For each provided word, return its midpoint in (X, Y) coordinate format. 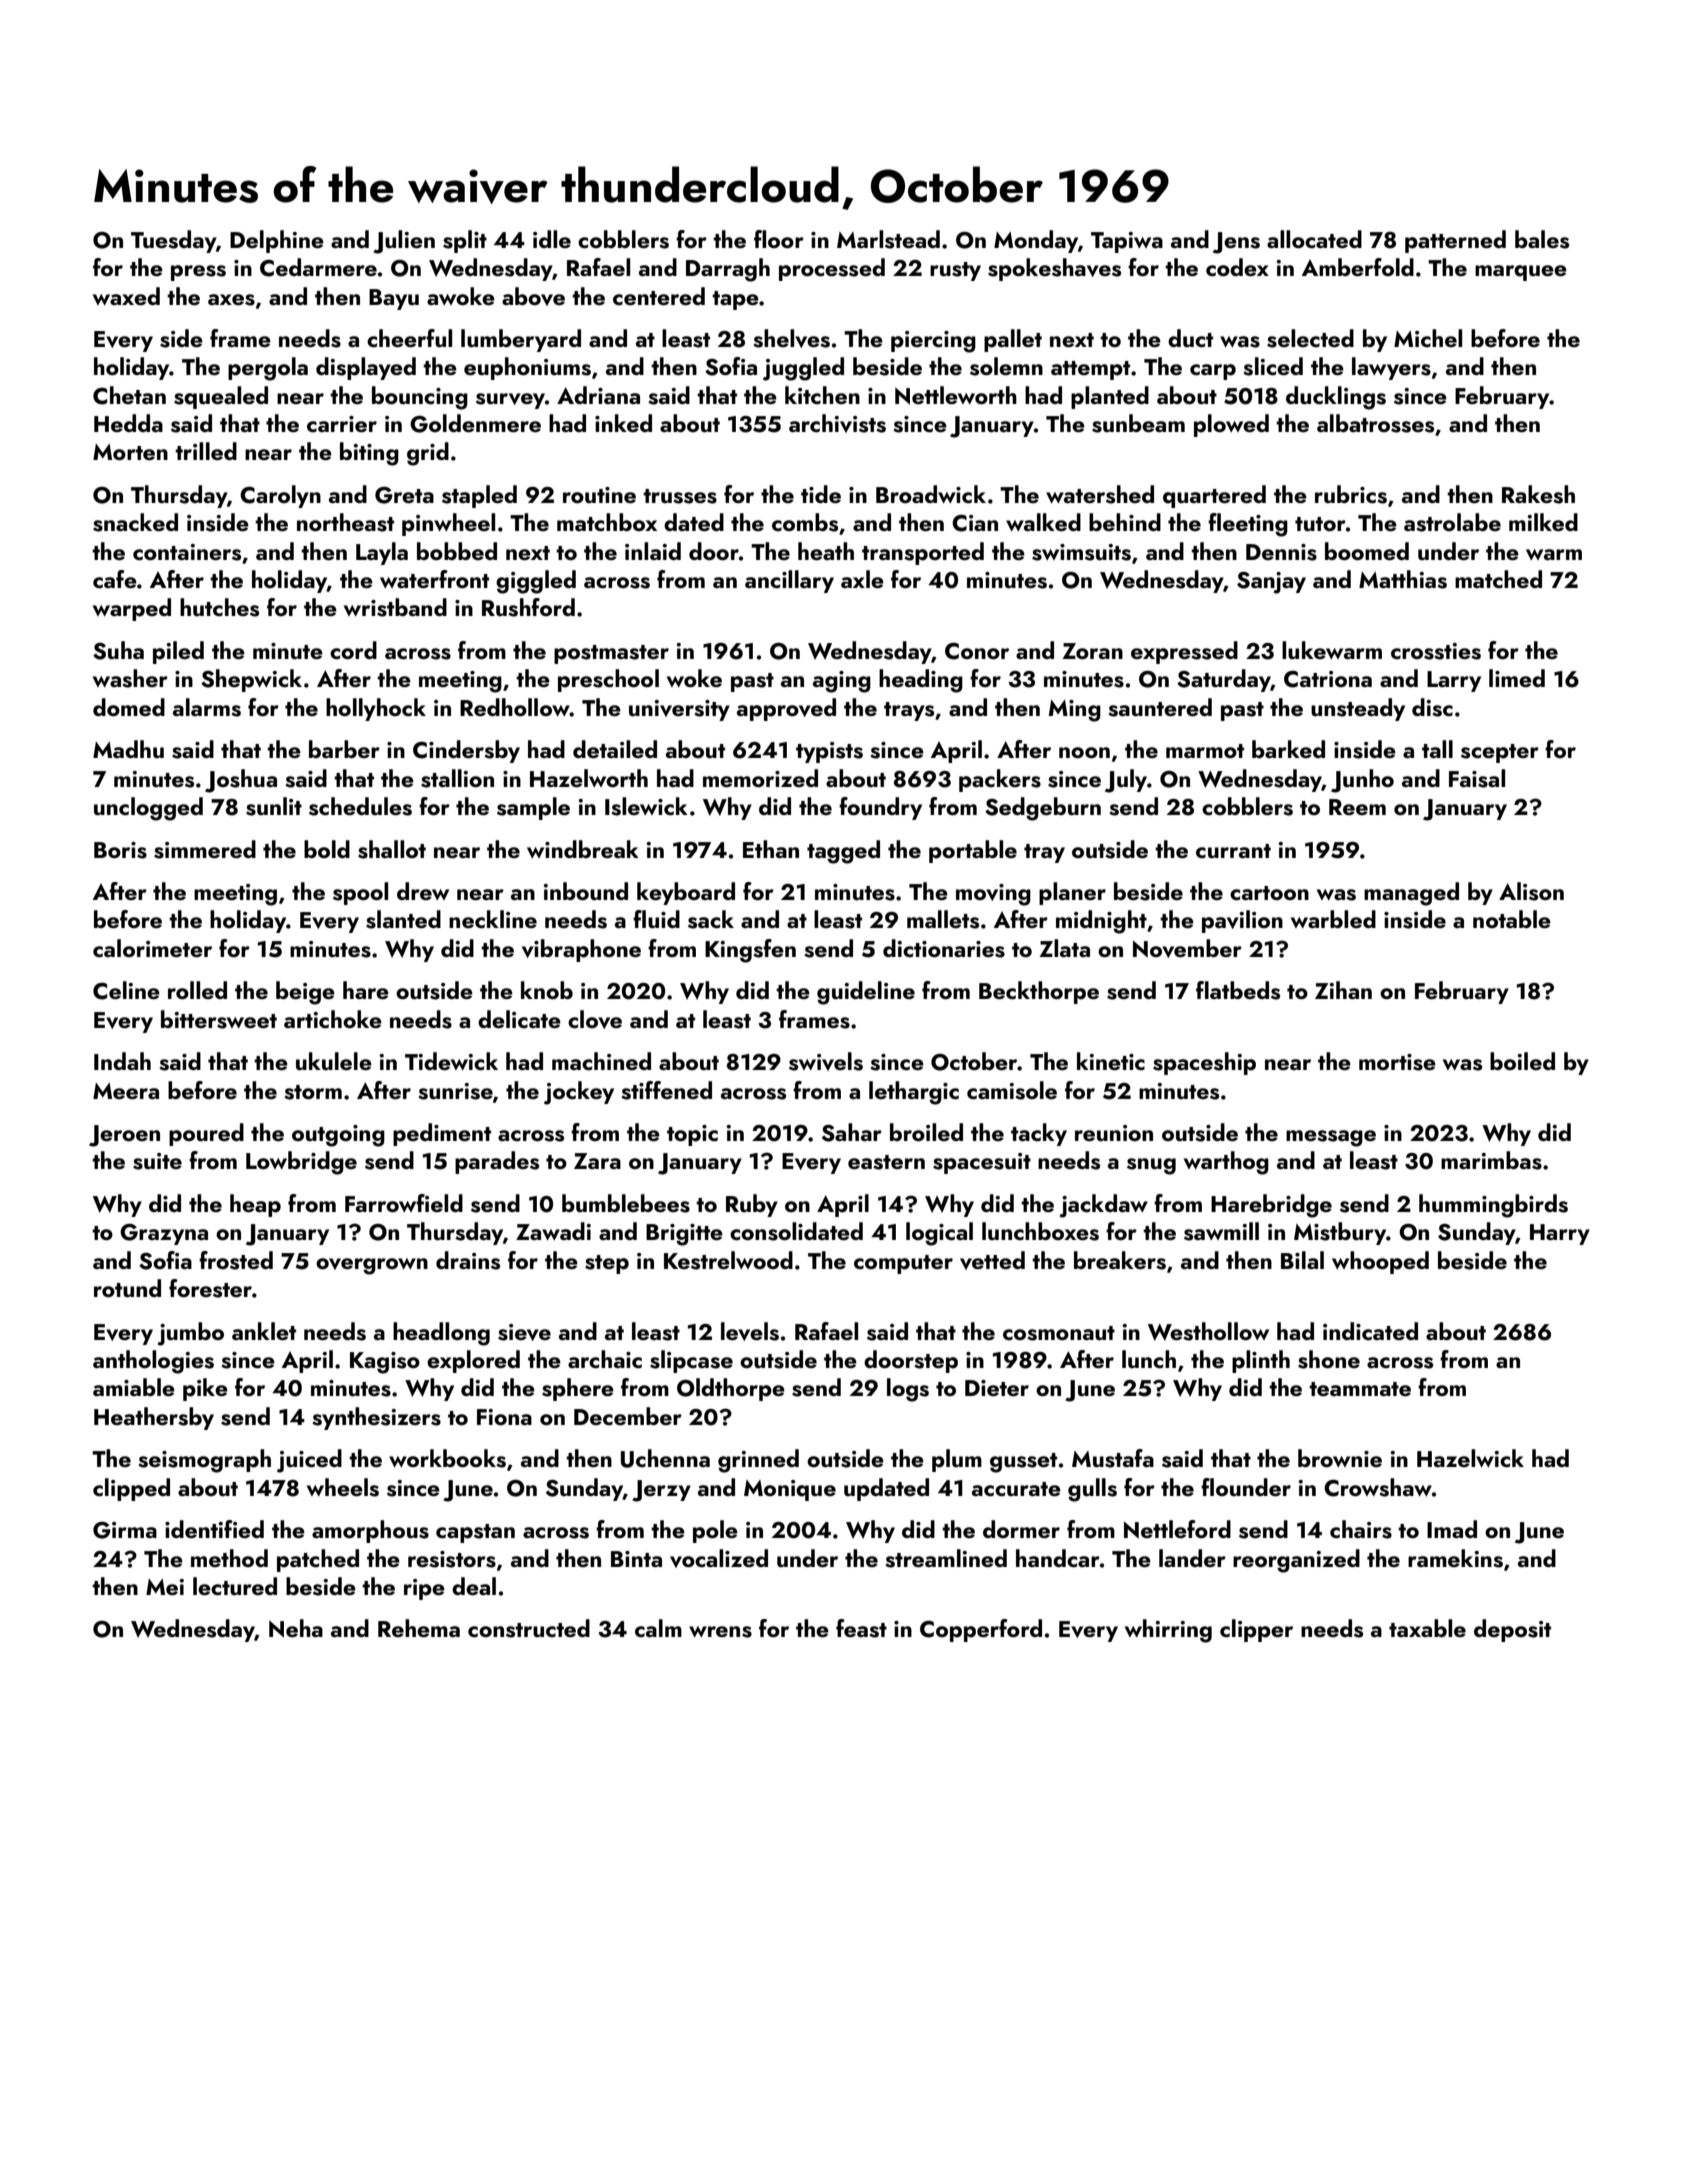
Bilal (1302, 1260)
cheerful (409, 338)
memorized (760, 778)
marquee (1521, 273)
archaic (605, 1359)
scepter (1500, 753)
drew (423, 891)
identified (214, 1529)
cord (353, 650)
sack (711, 919)
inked (623, 423)
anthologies (153, 1362)
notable (1512, 919)
